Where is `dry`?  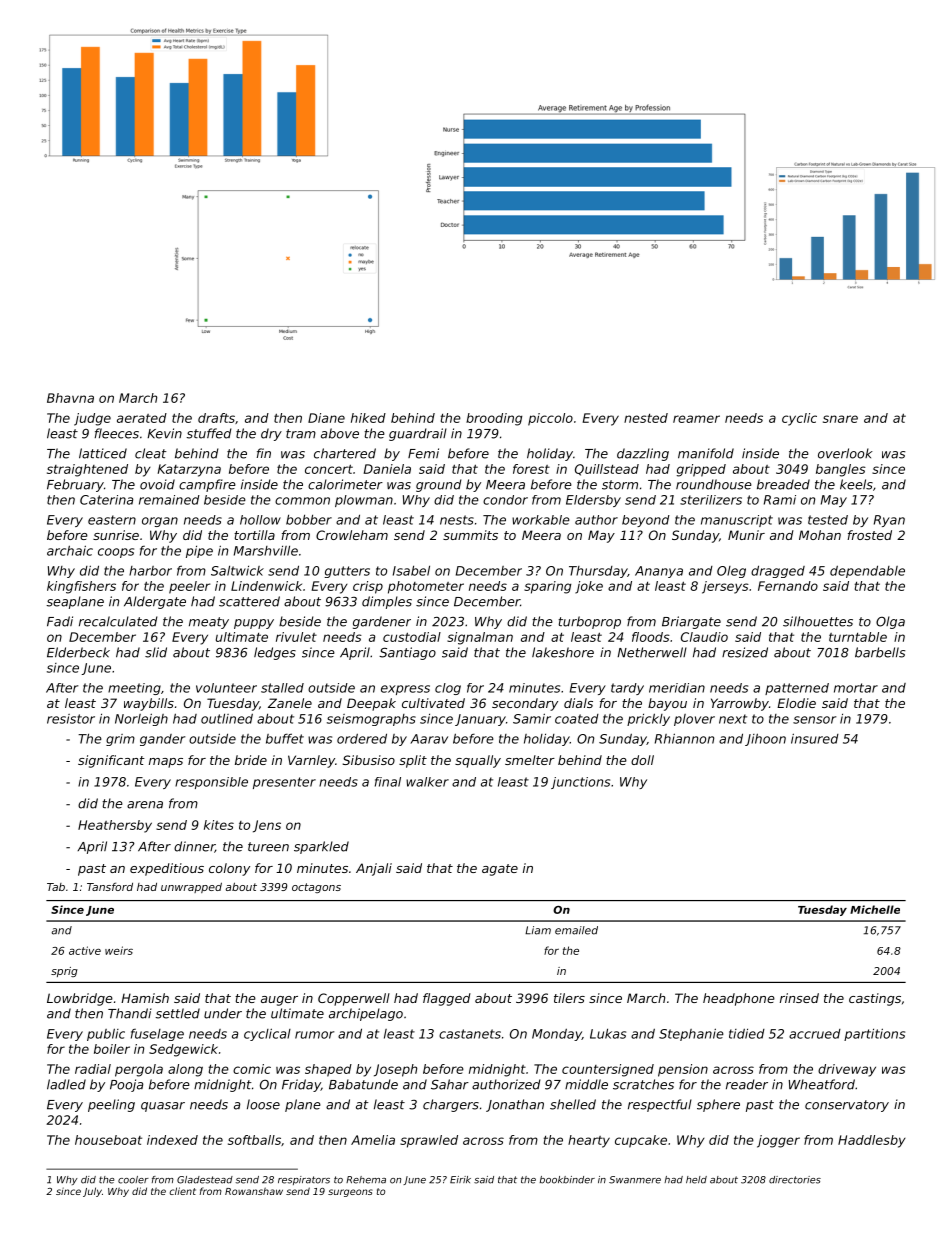 dry is located at coordinates (271, 434).
